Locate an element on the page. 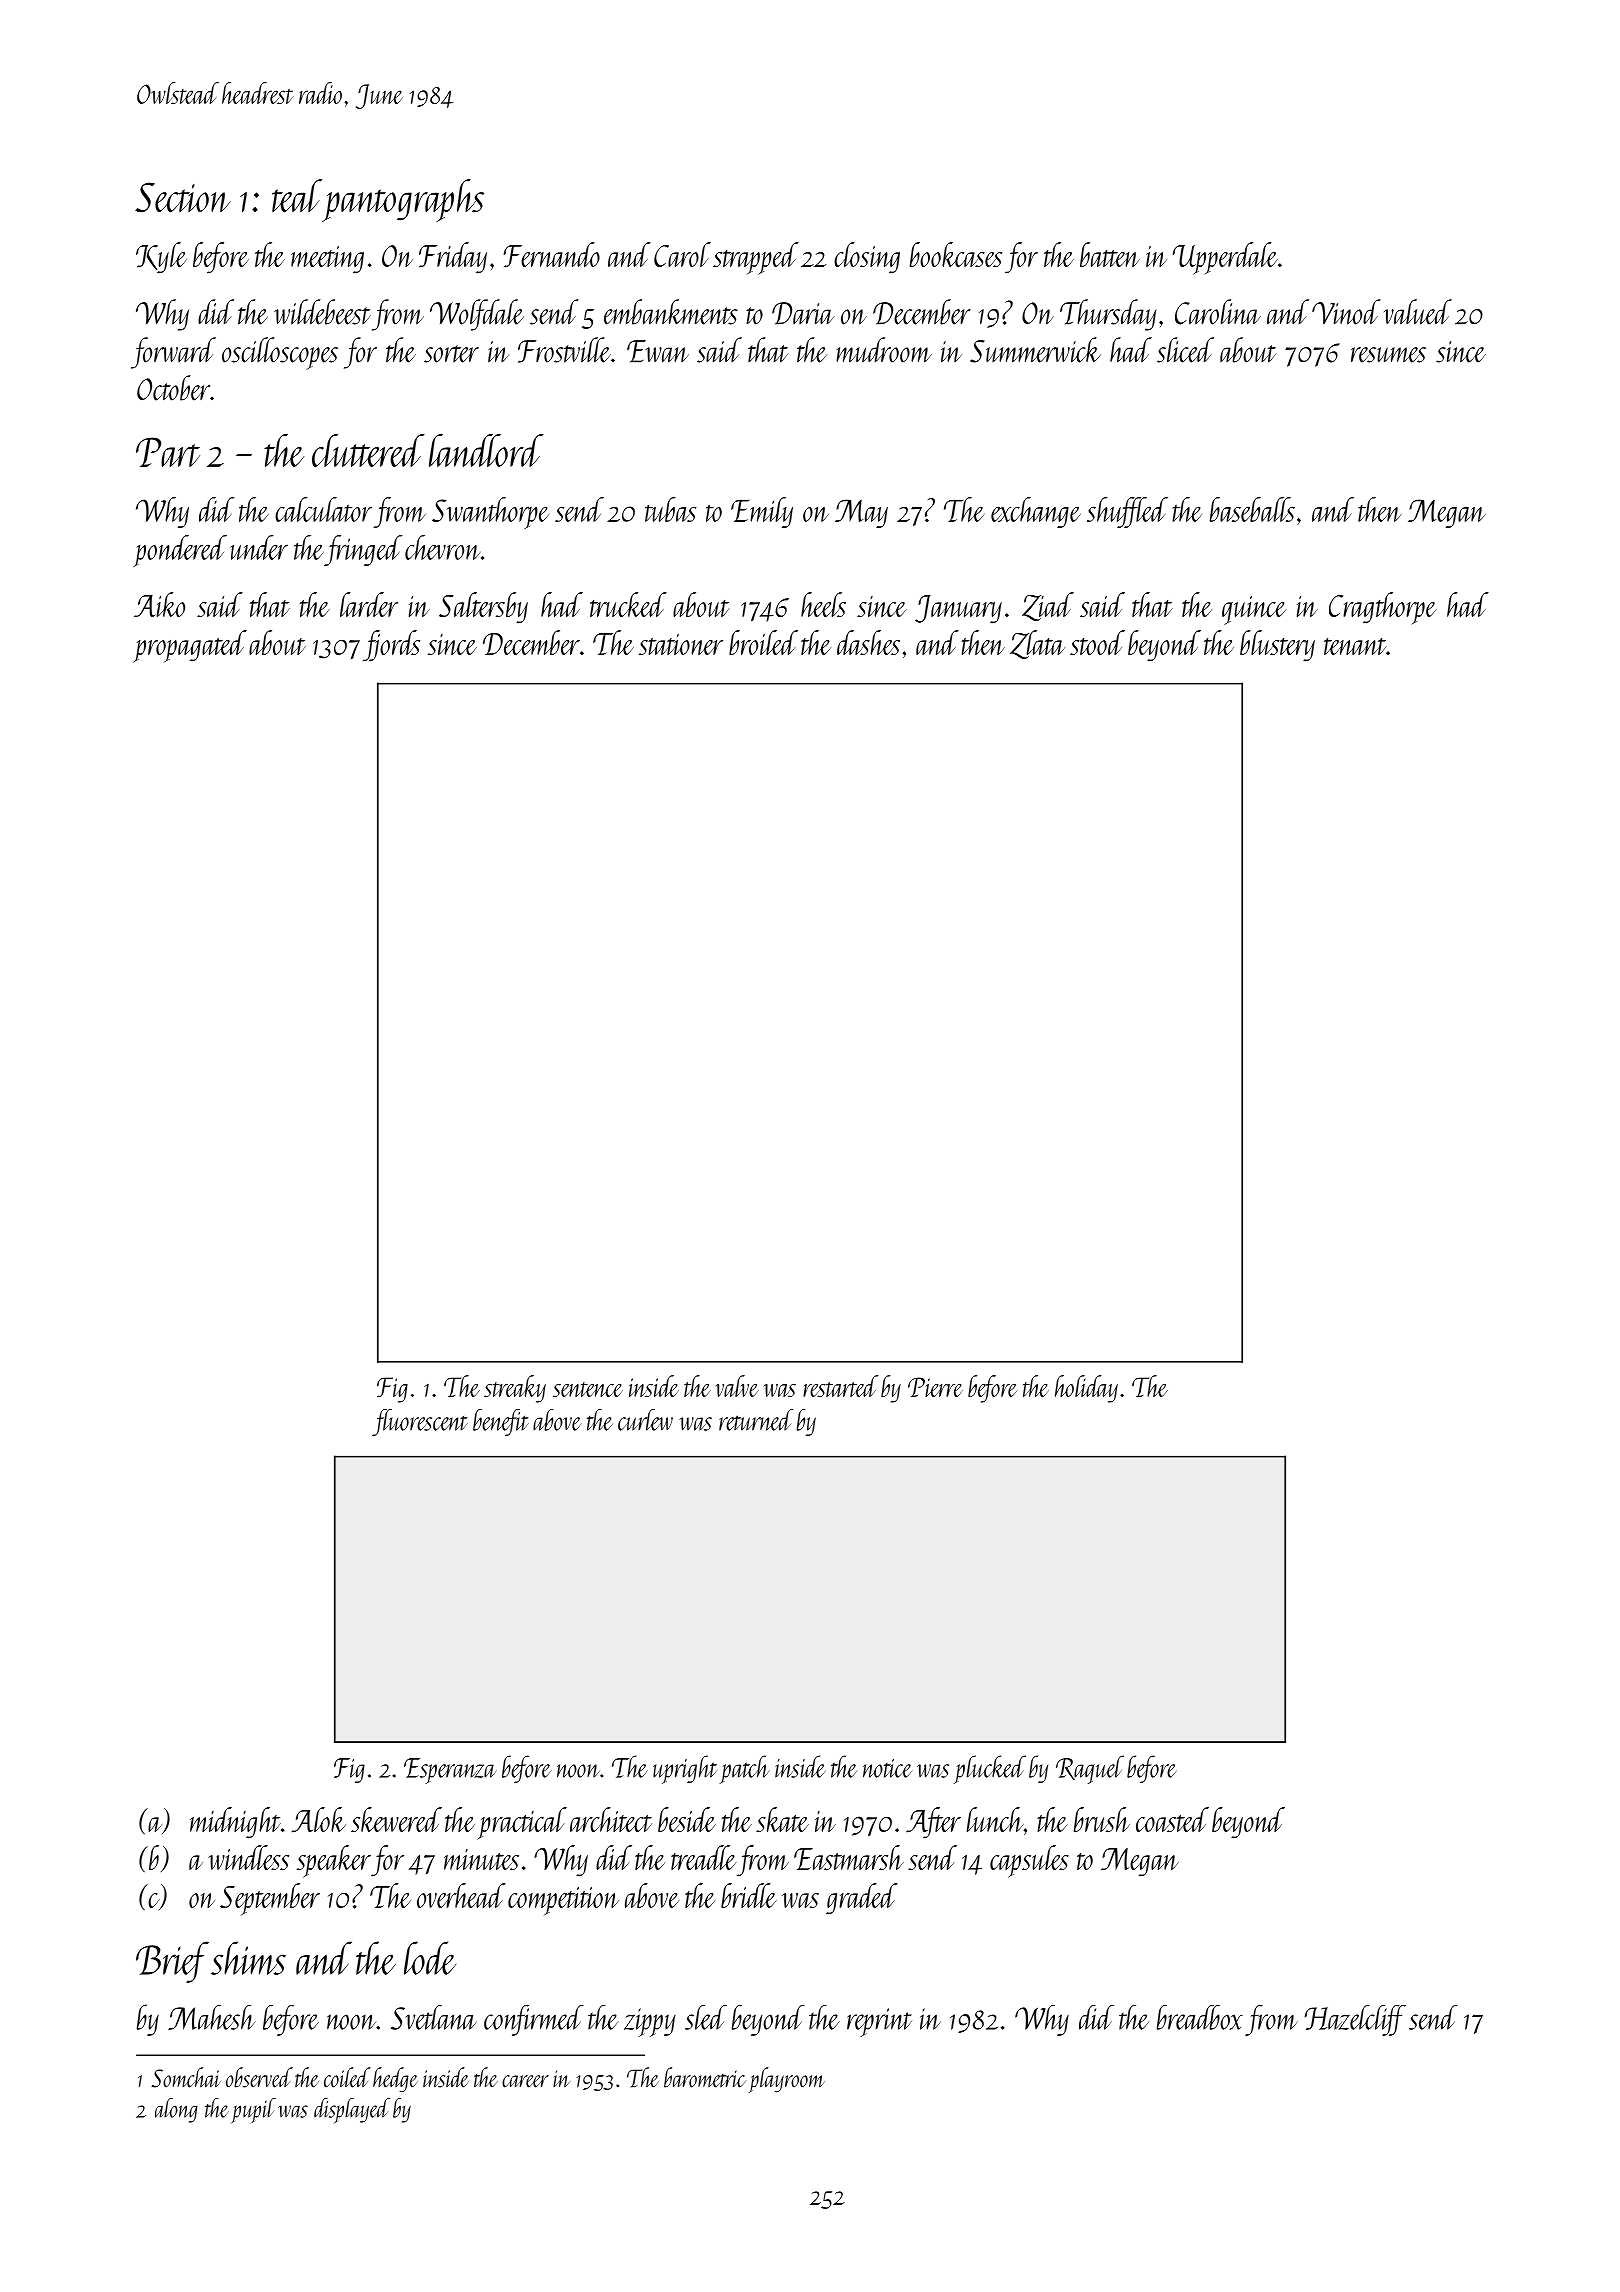 Image resolution: width=1620 pixels, height=2292 pixels. coasted is located at coordinates (1172, 1819).
